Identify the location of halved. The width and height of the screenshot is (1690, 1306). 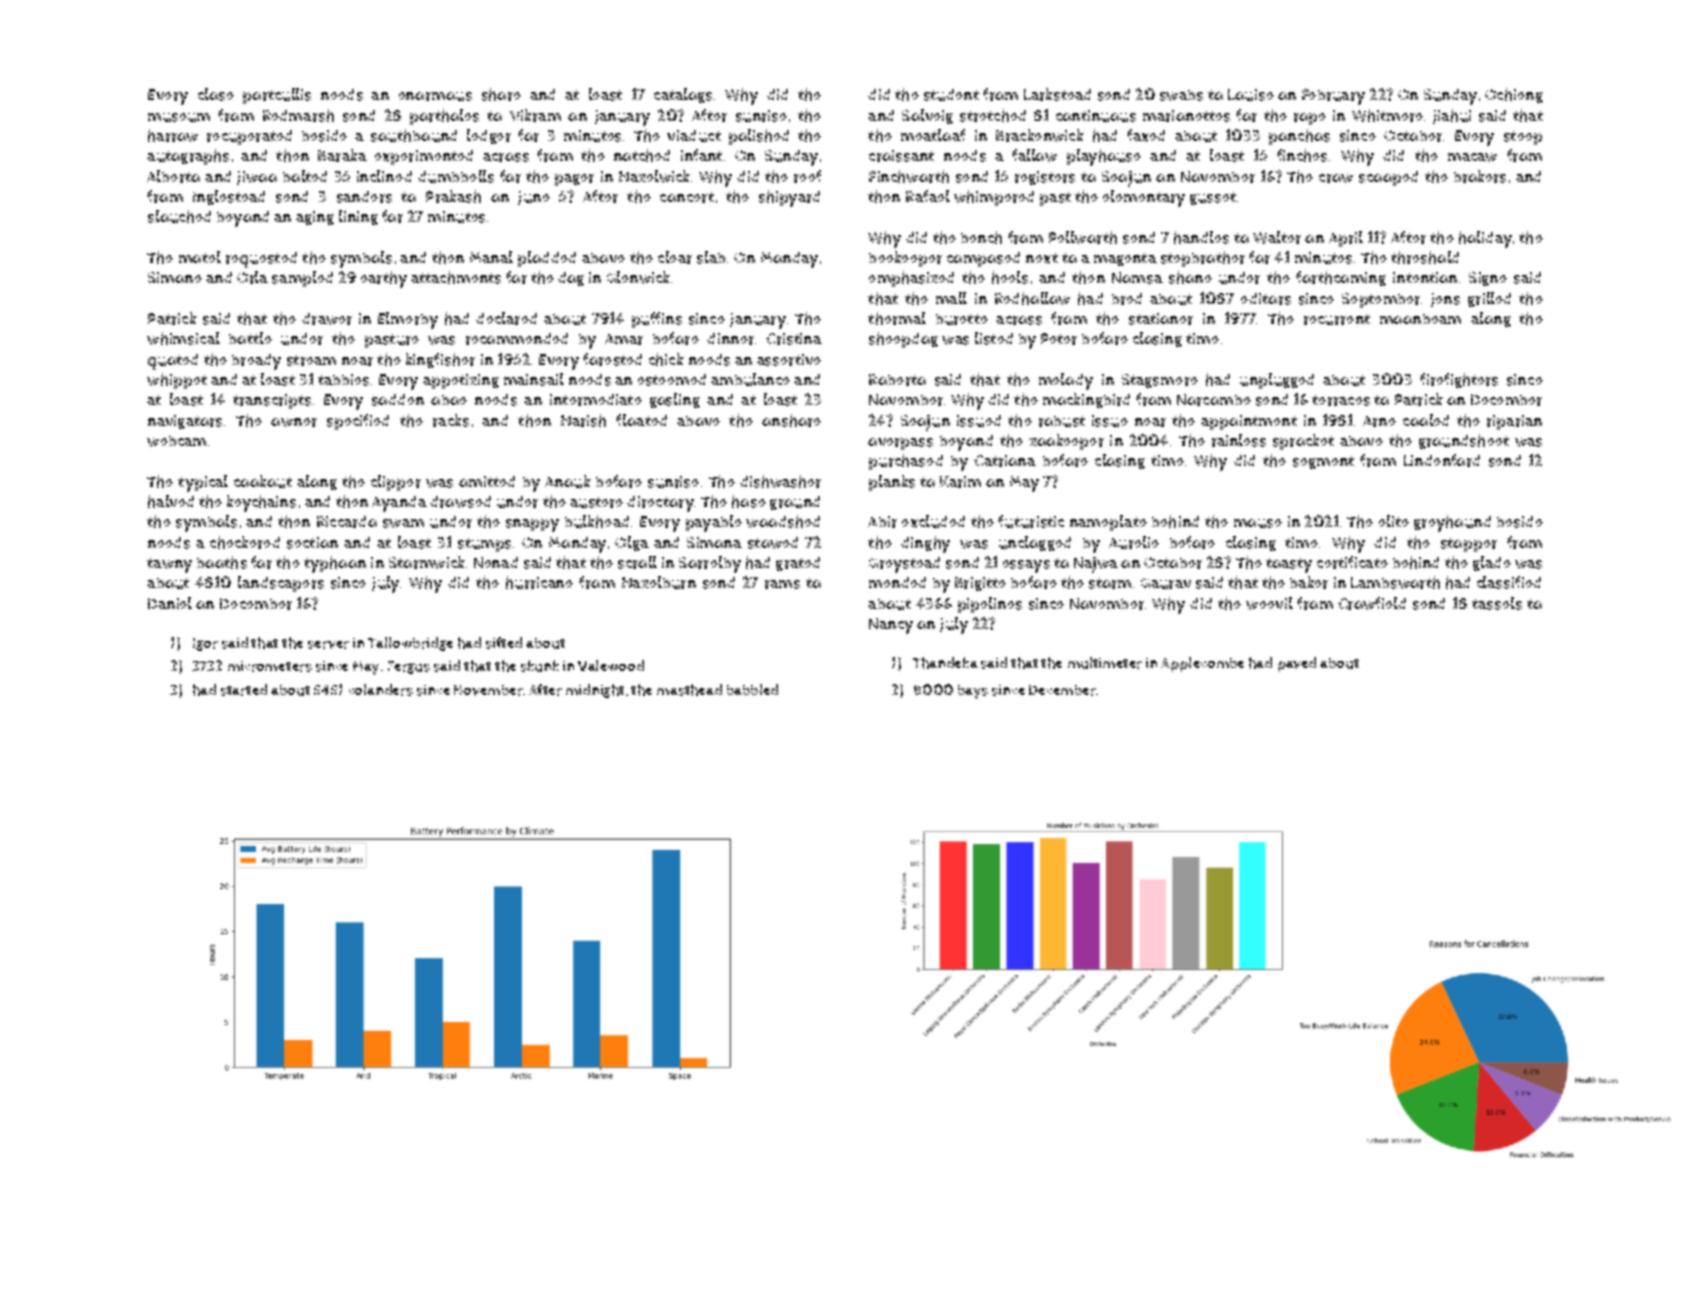
(171, 501).
